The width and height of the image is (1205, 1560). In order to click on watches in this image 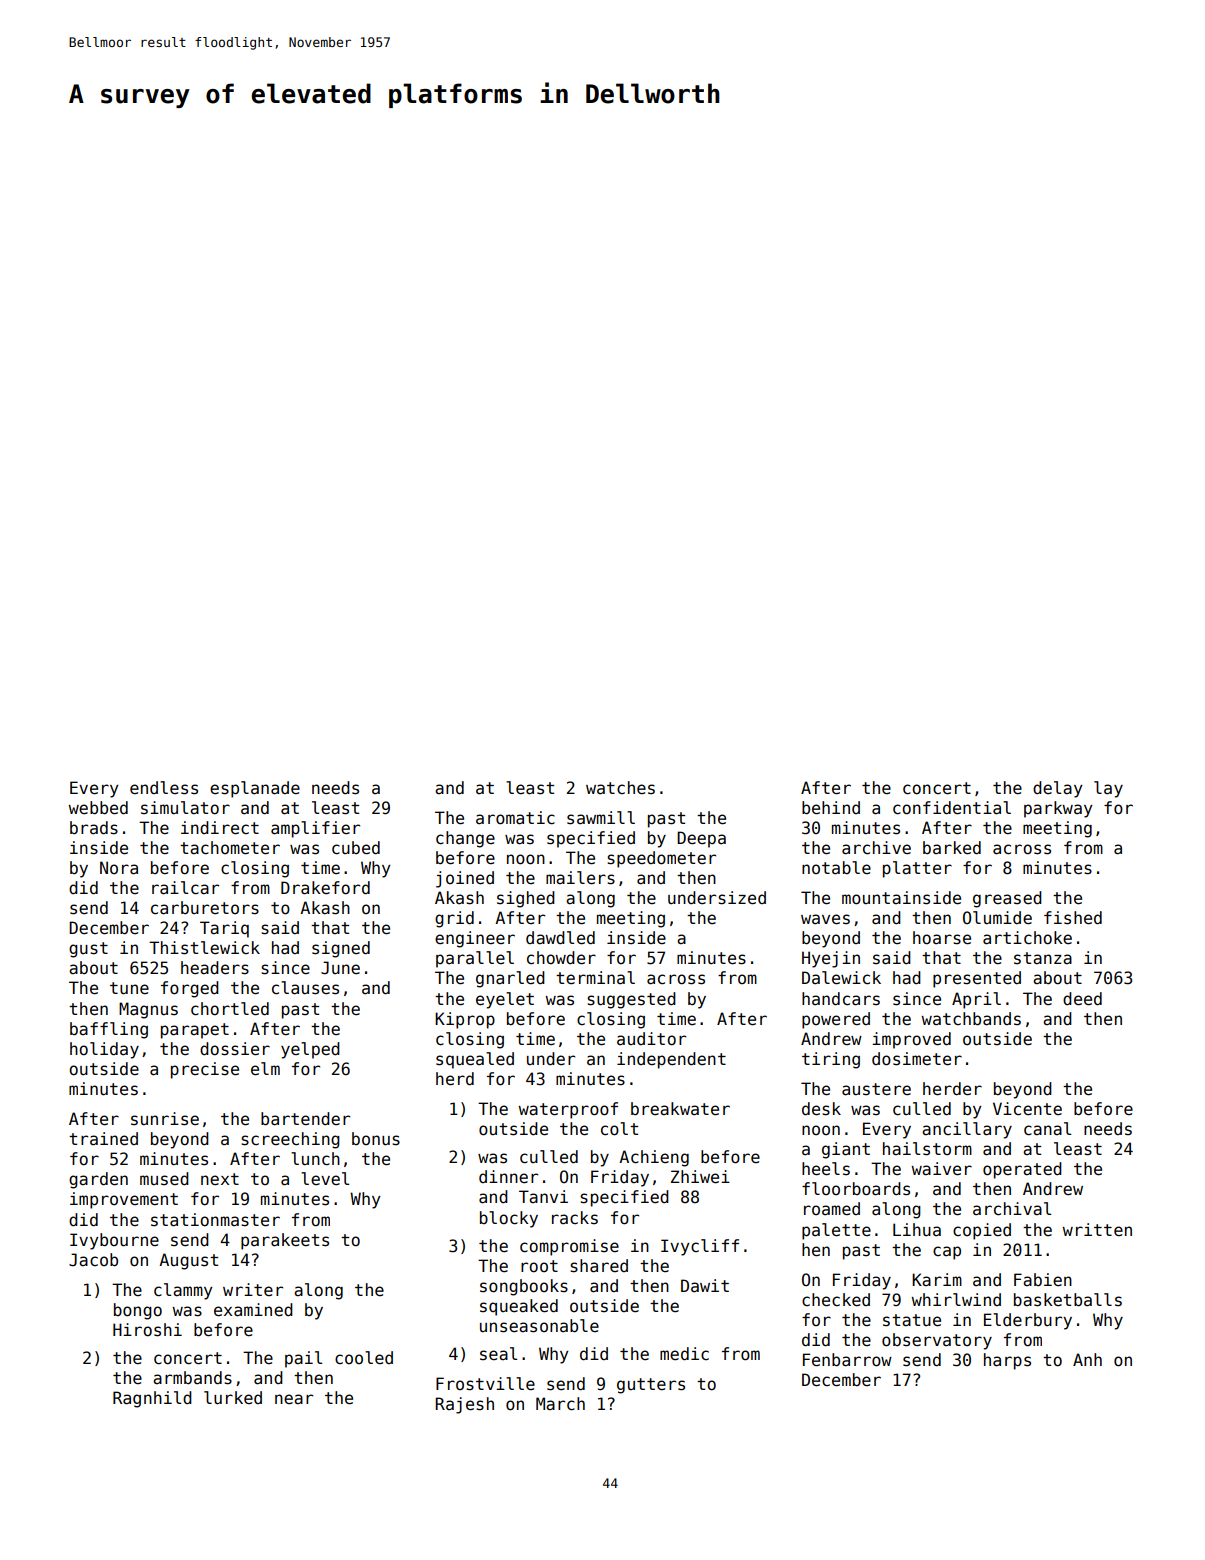, I will do `click(620, 788)`.
